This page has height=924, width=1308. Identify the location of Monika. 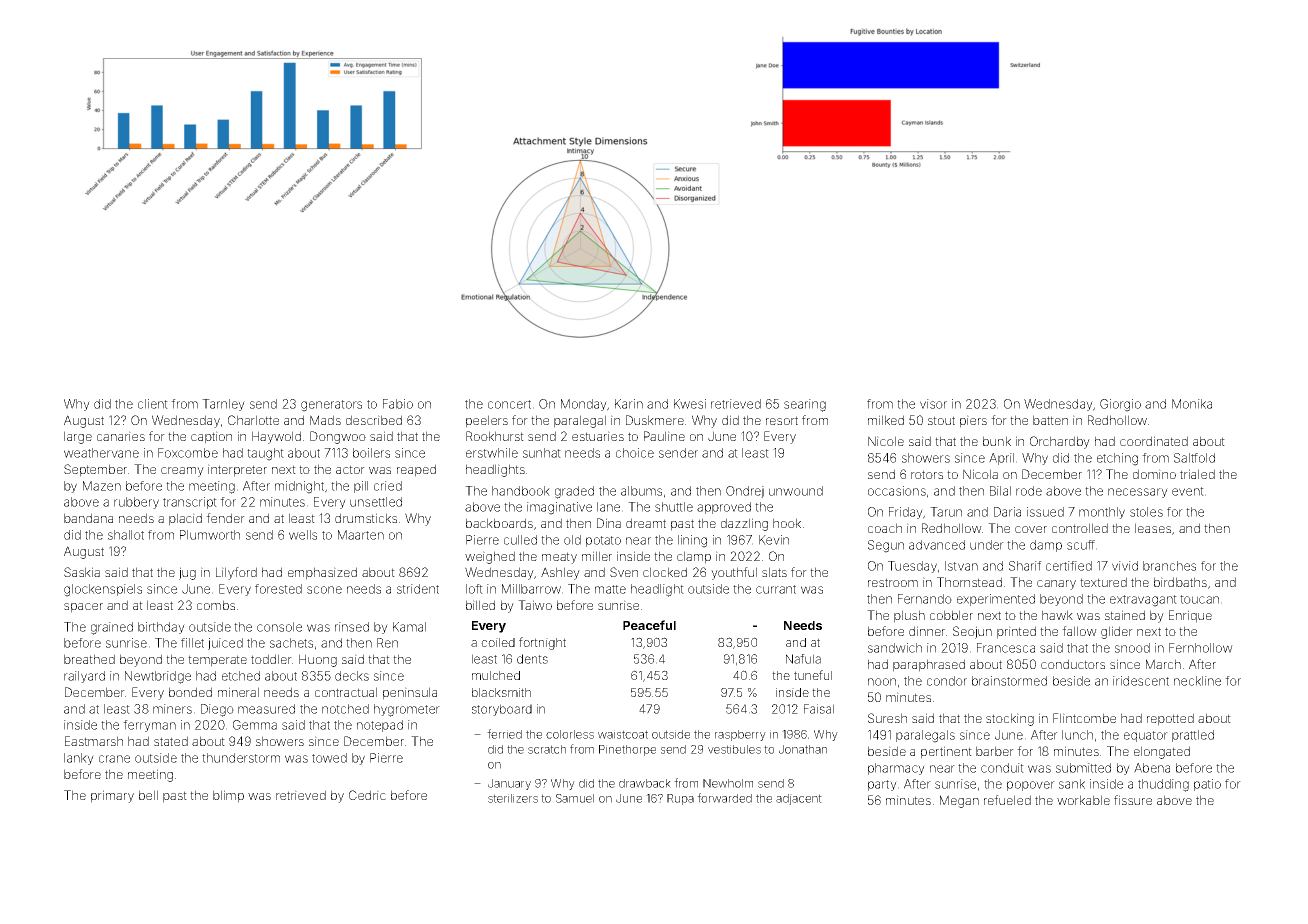
(1192, 404).
